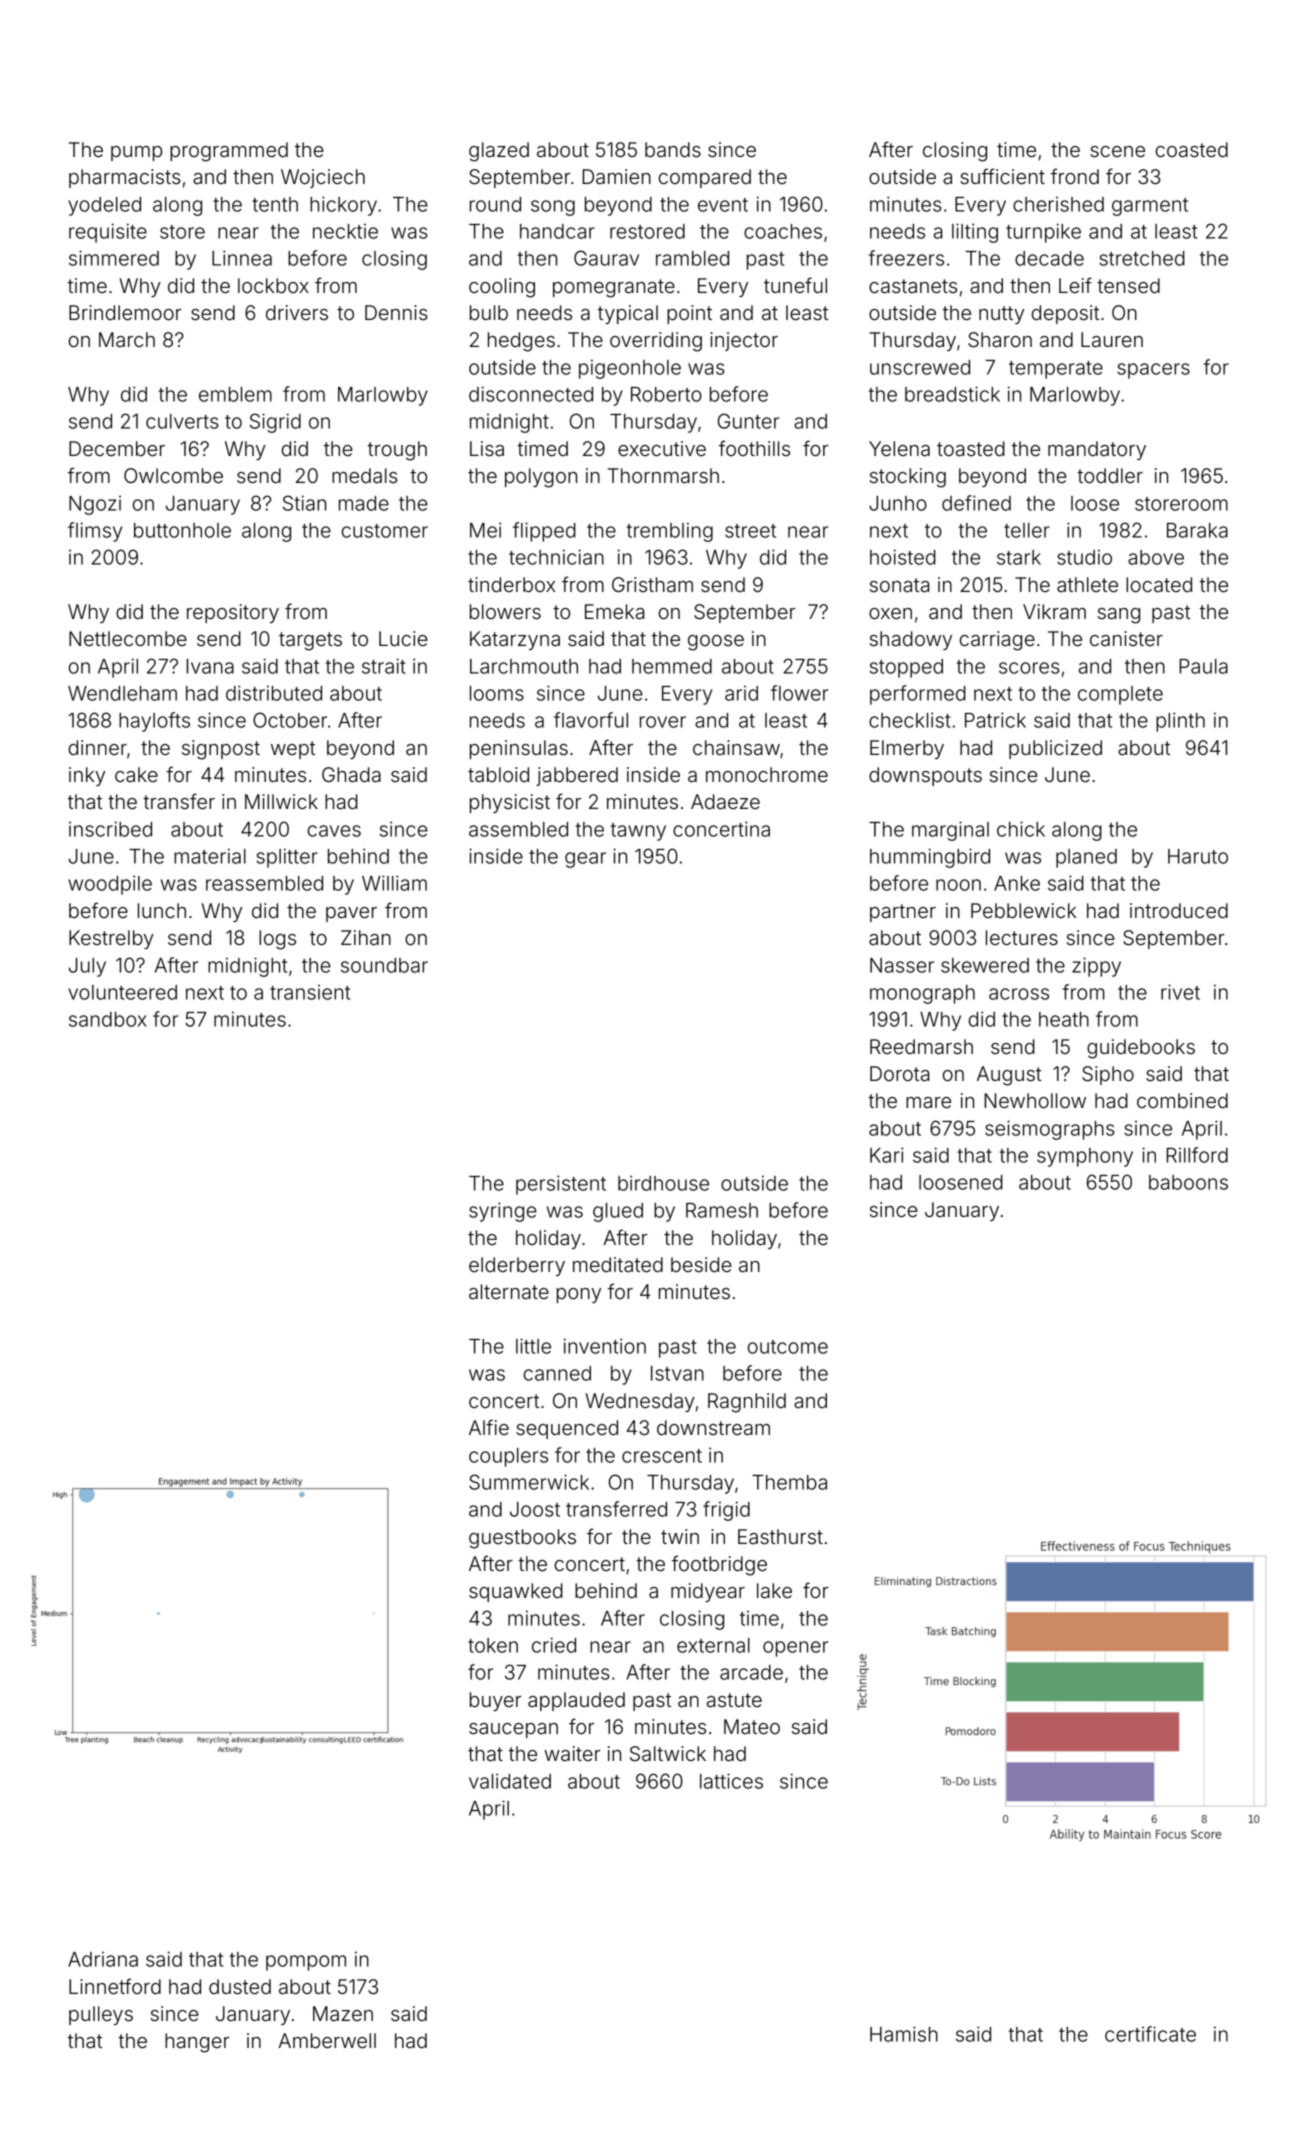  I want to click on cooling, so click(502, 288).
